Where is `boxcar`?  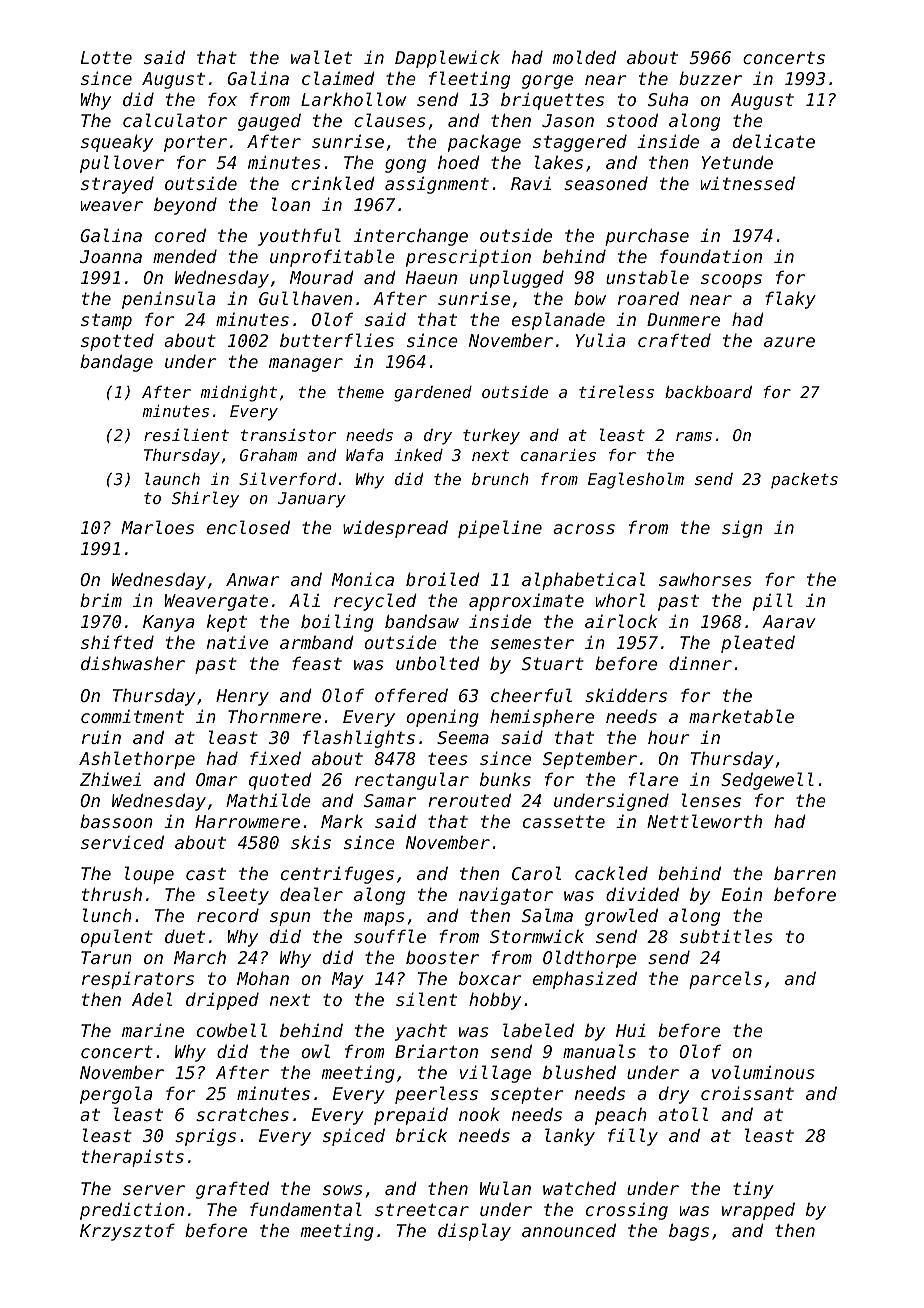
boxcar is located at coordinates (490, 978).
